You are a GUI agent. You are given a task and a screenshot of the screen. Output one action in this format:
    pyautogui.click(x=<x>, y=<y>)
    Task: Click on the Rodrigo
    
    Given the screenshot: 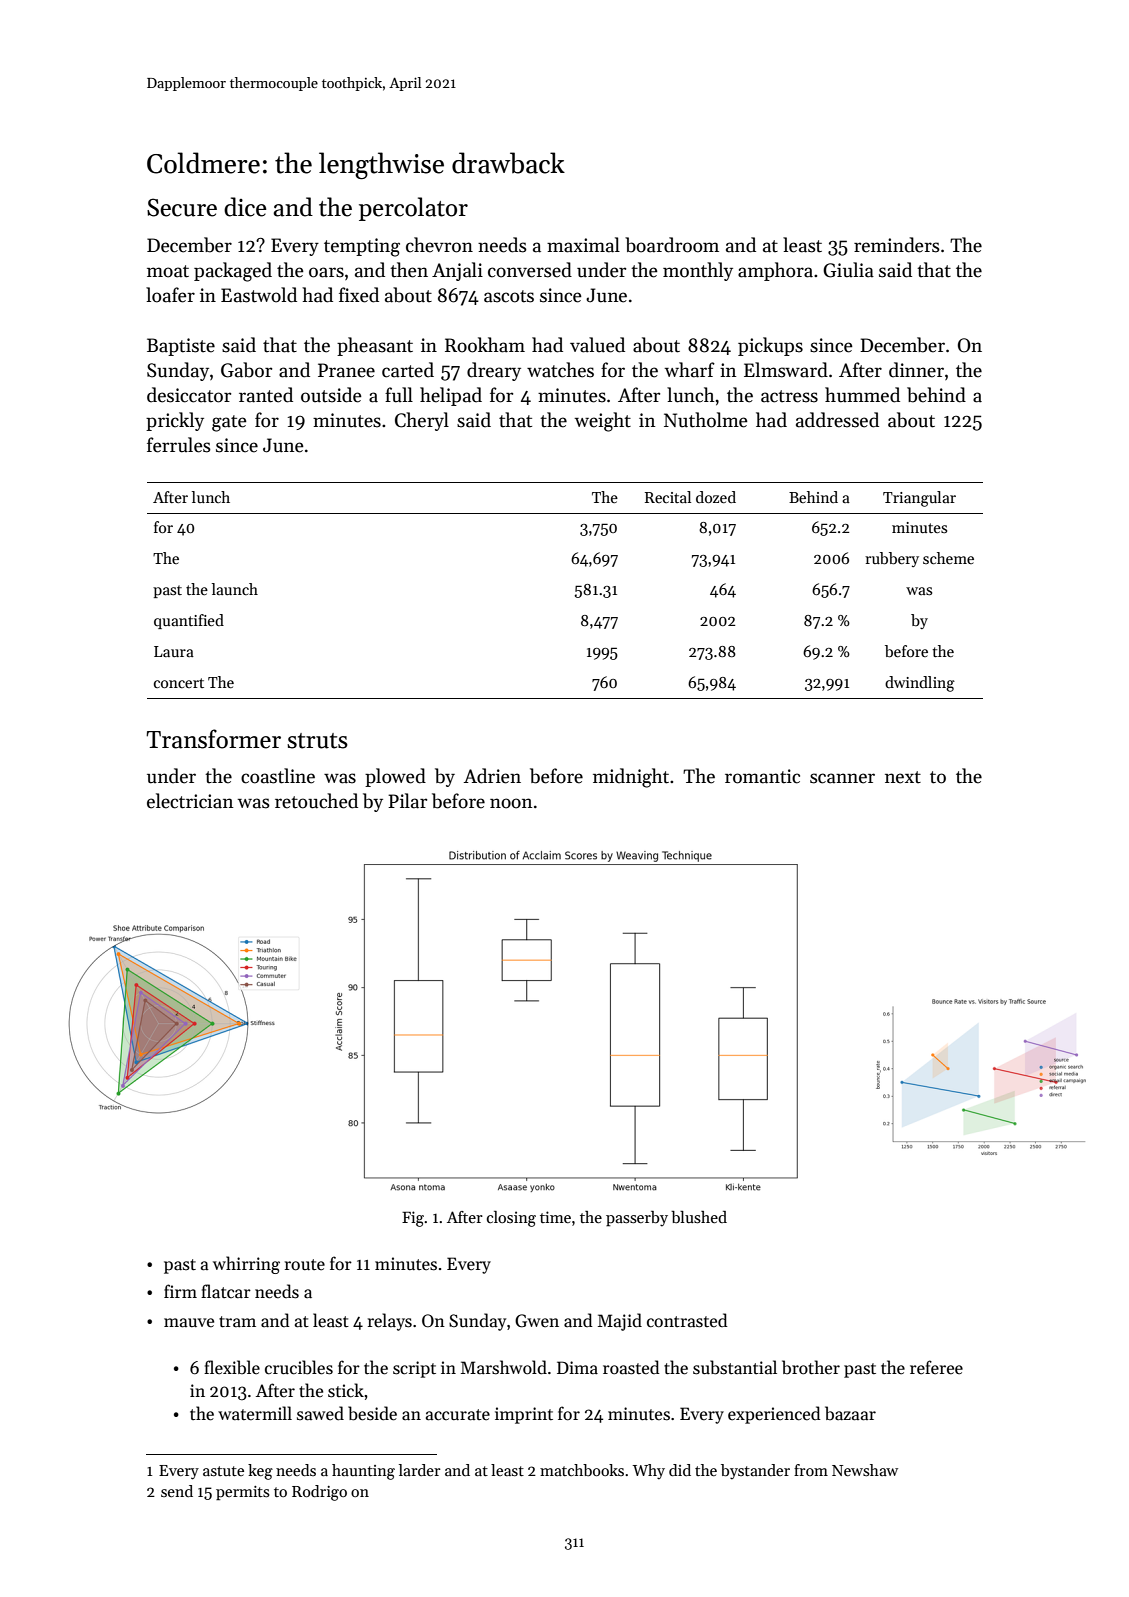 What is the action you would take?
    pyautogui.click(x=319, y=1493)
